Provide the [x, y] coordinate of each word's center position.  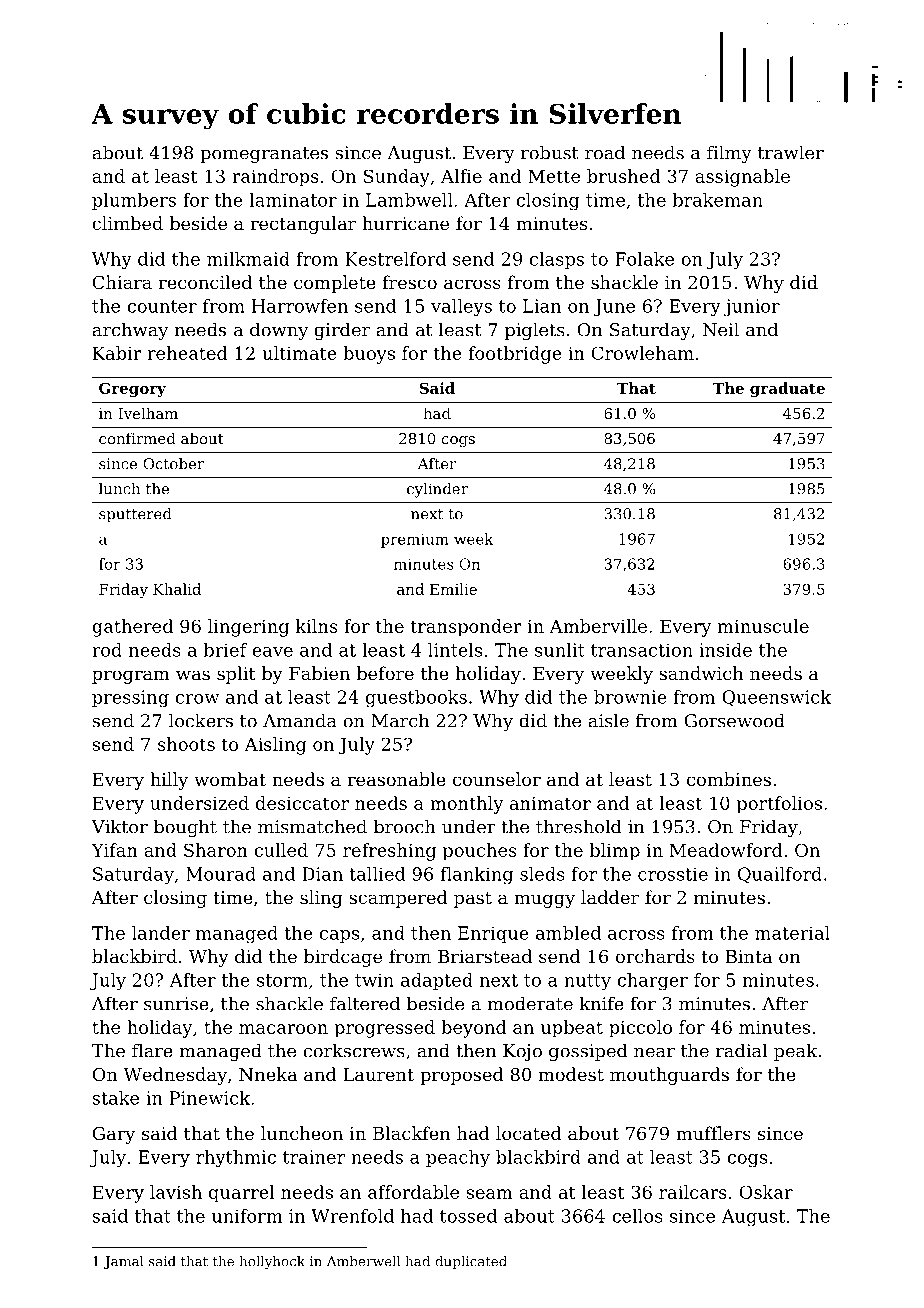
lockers [201, 720]
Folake [644, 259]
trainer [314, 1157]
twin [374, 980]
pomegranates [264, 155]
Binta [749, 956]
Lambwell [409, 200]
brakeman [718, 200]
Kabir [117, 353]
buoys [369, 355]
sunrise [176, 1004]
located [529, 1133]
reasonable [397, 779]
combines [729, 779]
